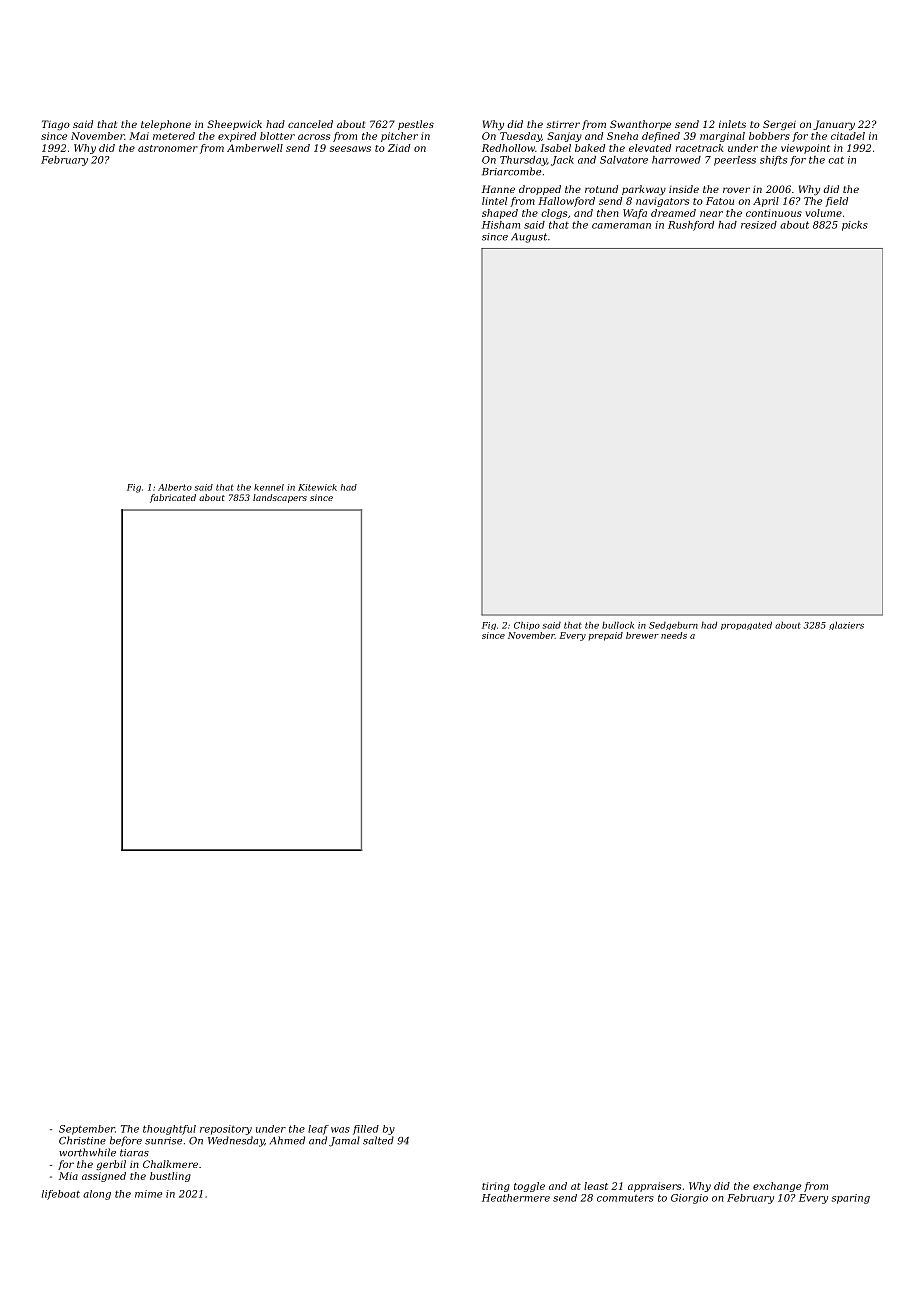 The width and height of the screenshot is (924, 1308). Describe the element at coordinates (590, 148) in the screenshot. I see `baked` at that location.
